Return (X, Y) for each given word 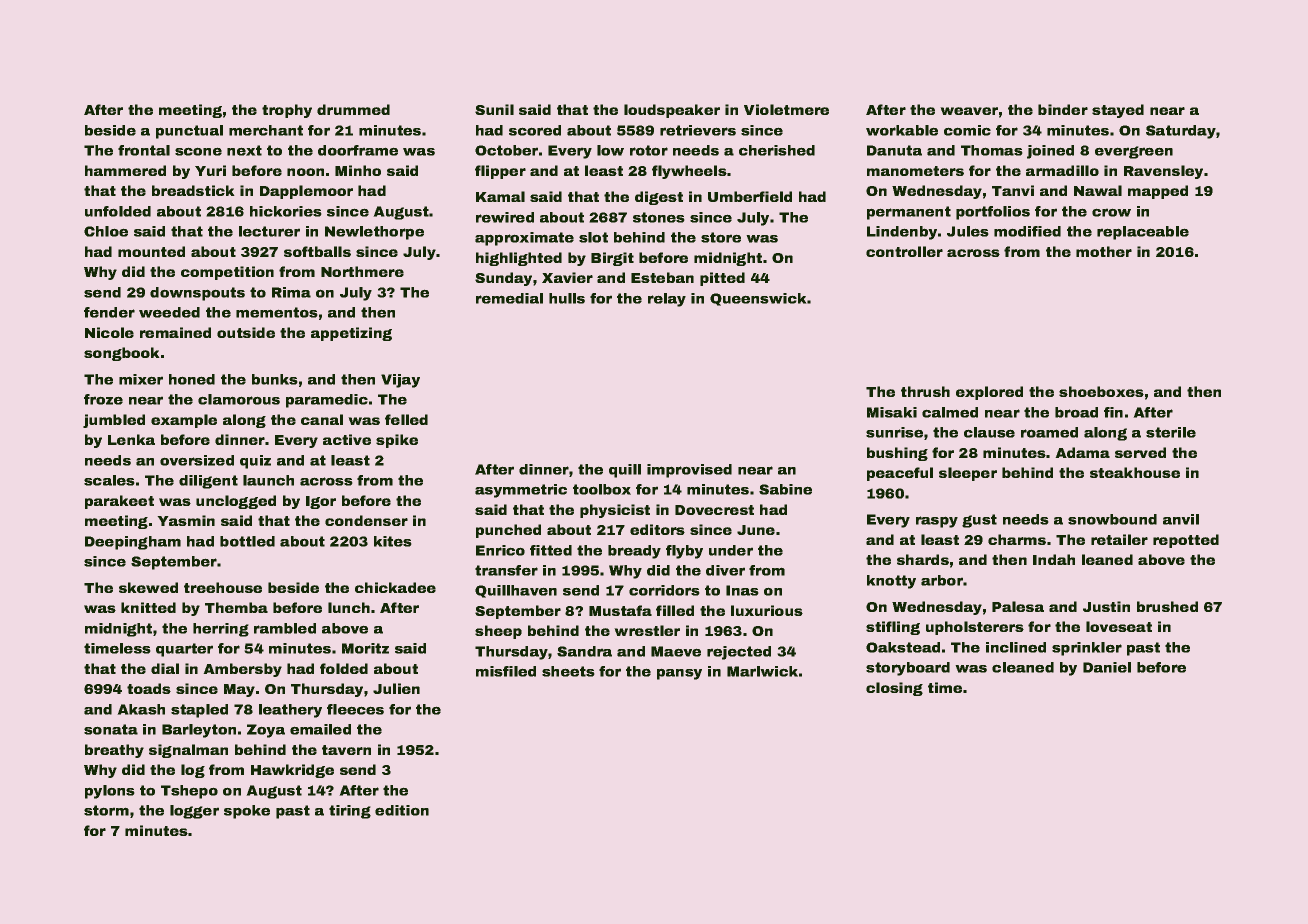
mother (1104, 251)
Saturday (1181, 132)
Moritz (365, 648)
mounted (151, 251)
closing (894, 689)
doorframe (358, 150)
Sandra (584, 651)
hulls (567, 298)
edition (402, 810)
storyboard (908, 669)
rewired (505, 217)
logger (194, 812)
